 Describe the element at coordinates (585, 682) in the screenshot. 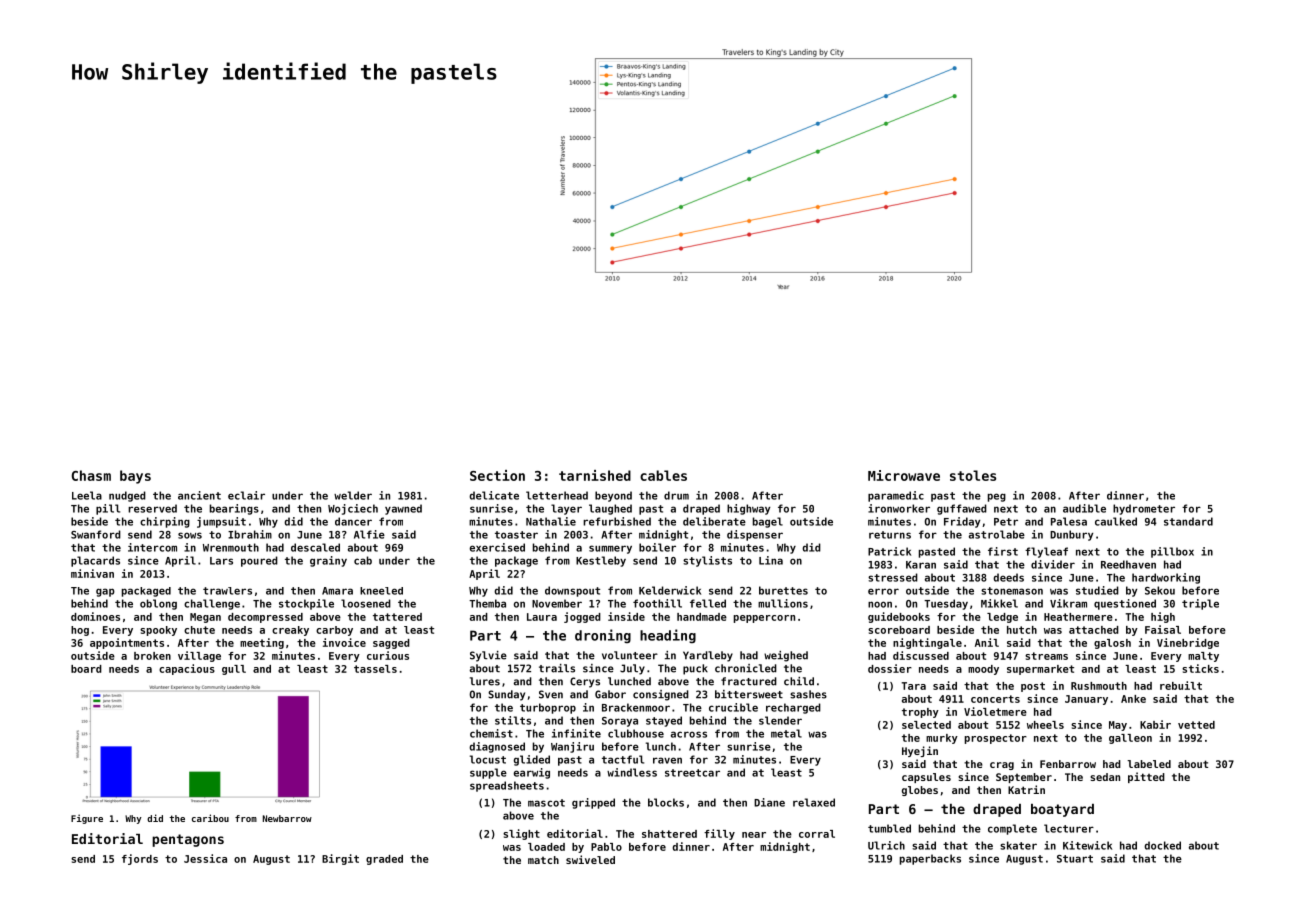

I see `Cerys` at that location.
